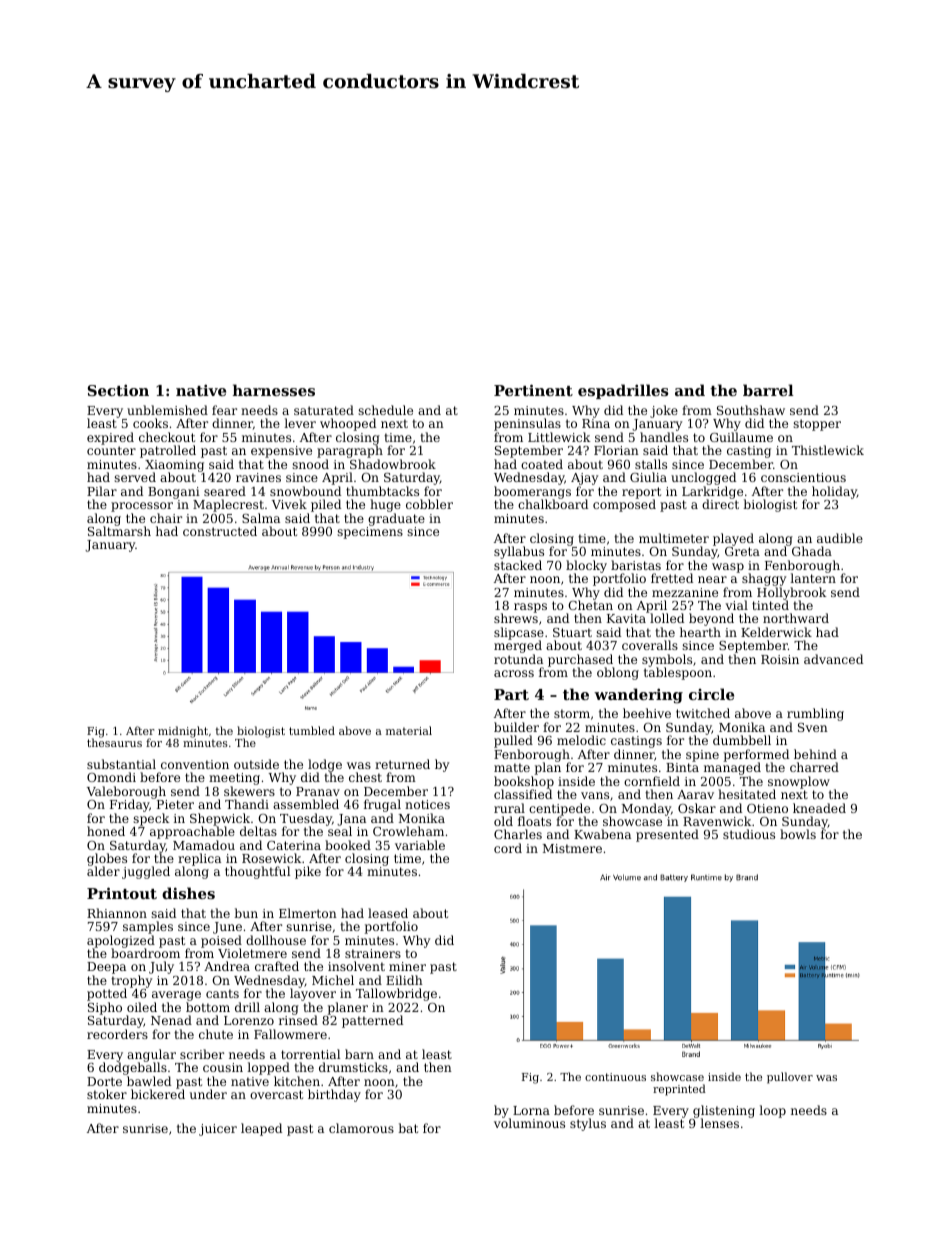  What do you see at coordinates (533, 390) in the document?
I see `Pertinent` at bounding box center [533, 390].
